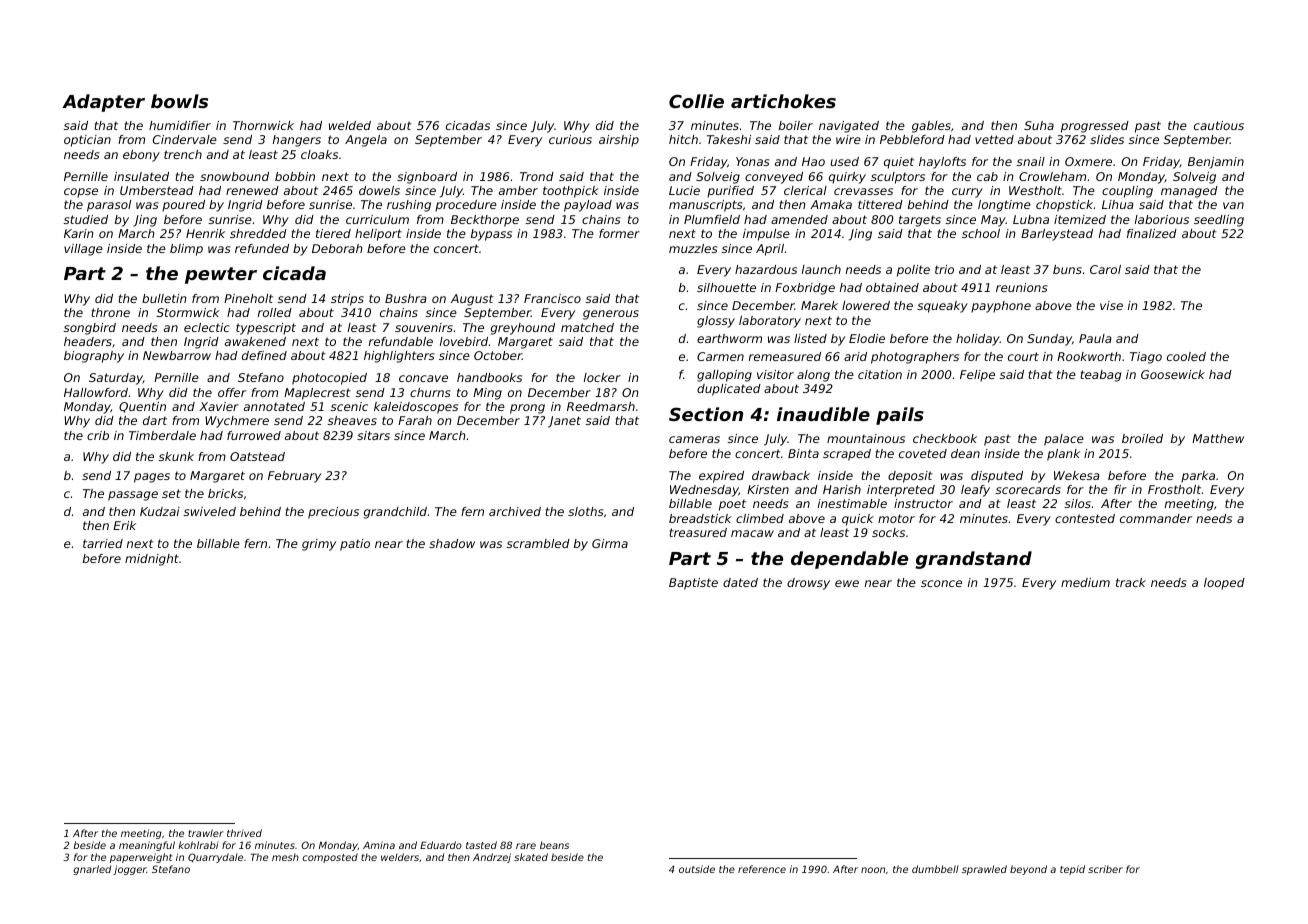 This screenshot has width=1308, height=924. I want to click on pewter, so click(221, 275).
